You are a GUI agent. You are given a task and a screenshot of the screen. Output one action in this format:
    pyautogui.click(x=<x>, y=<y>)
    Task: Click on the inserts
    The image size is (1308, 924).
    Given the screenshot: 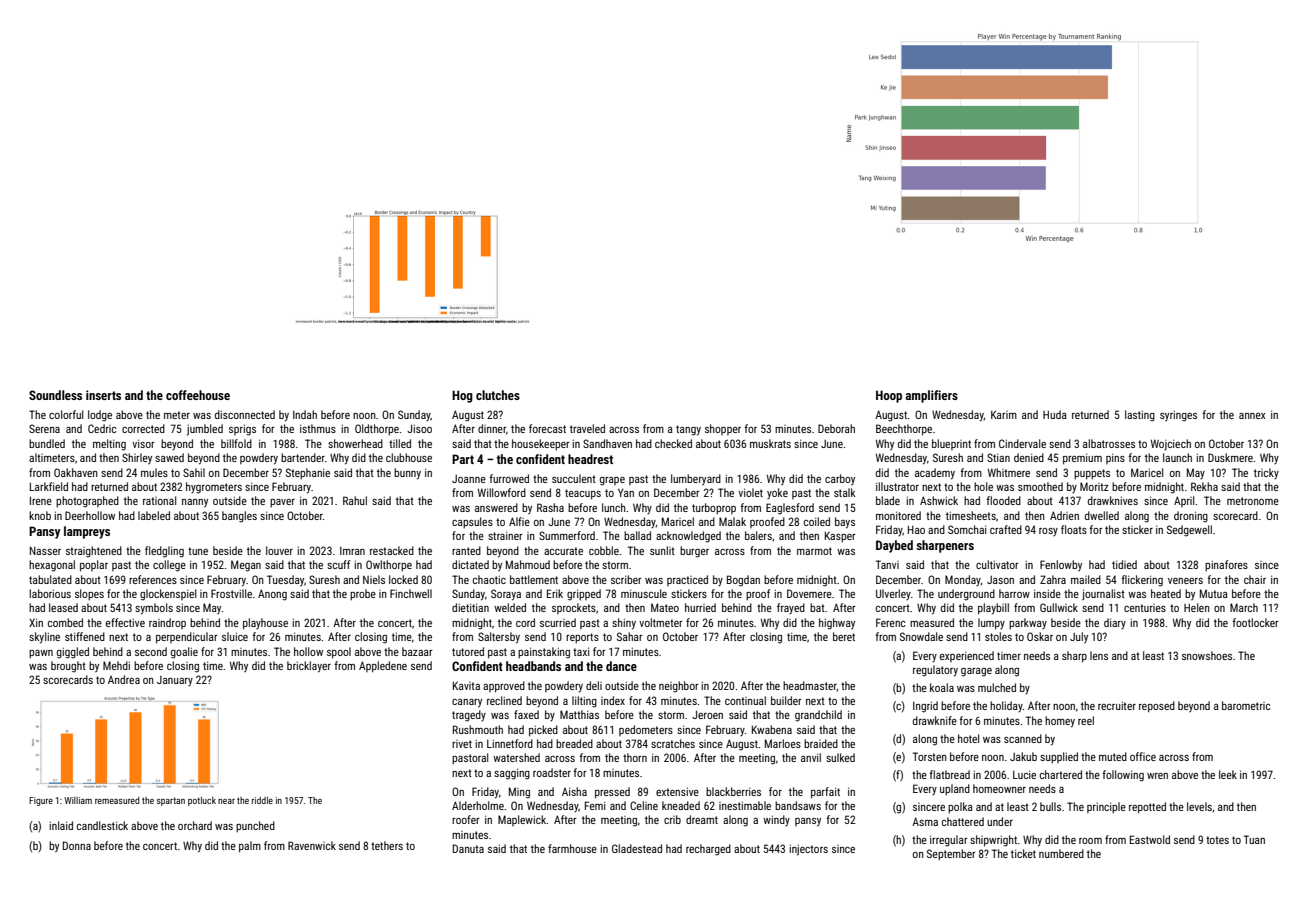 What is the action you would take?
    pyautogui.click(x=103, y=395)
